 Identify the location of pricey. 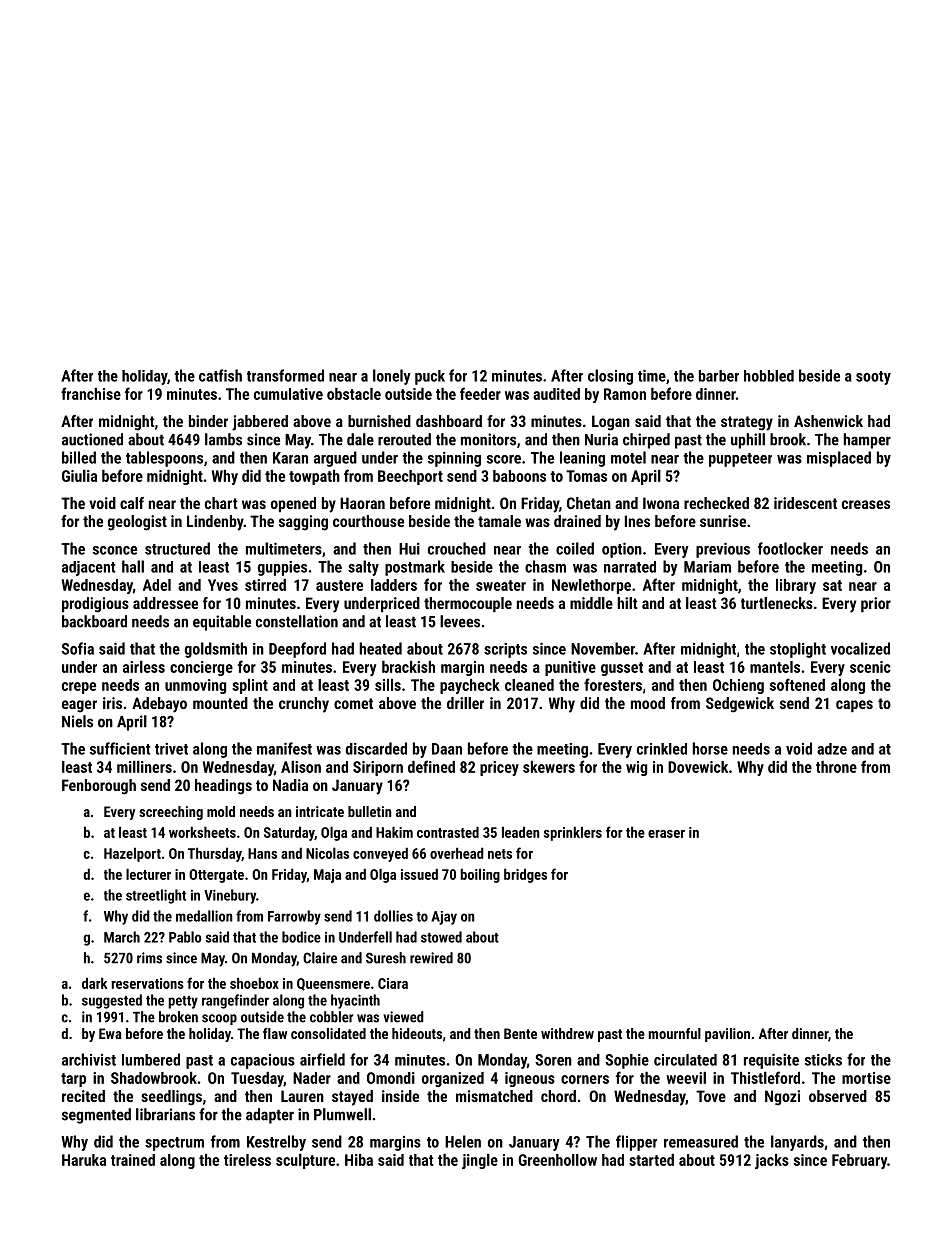
(499, 768).
